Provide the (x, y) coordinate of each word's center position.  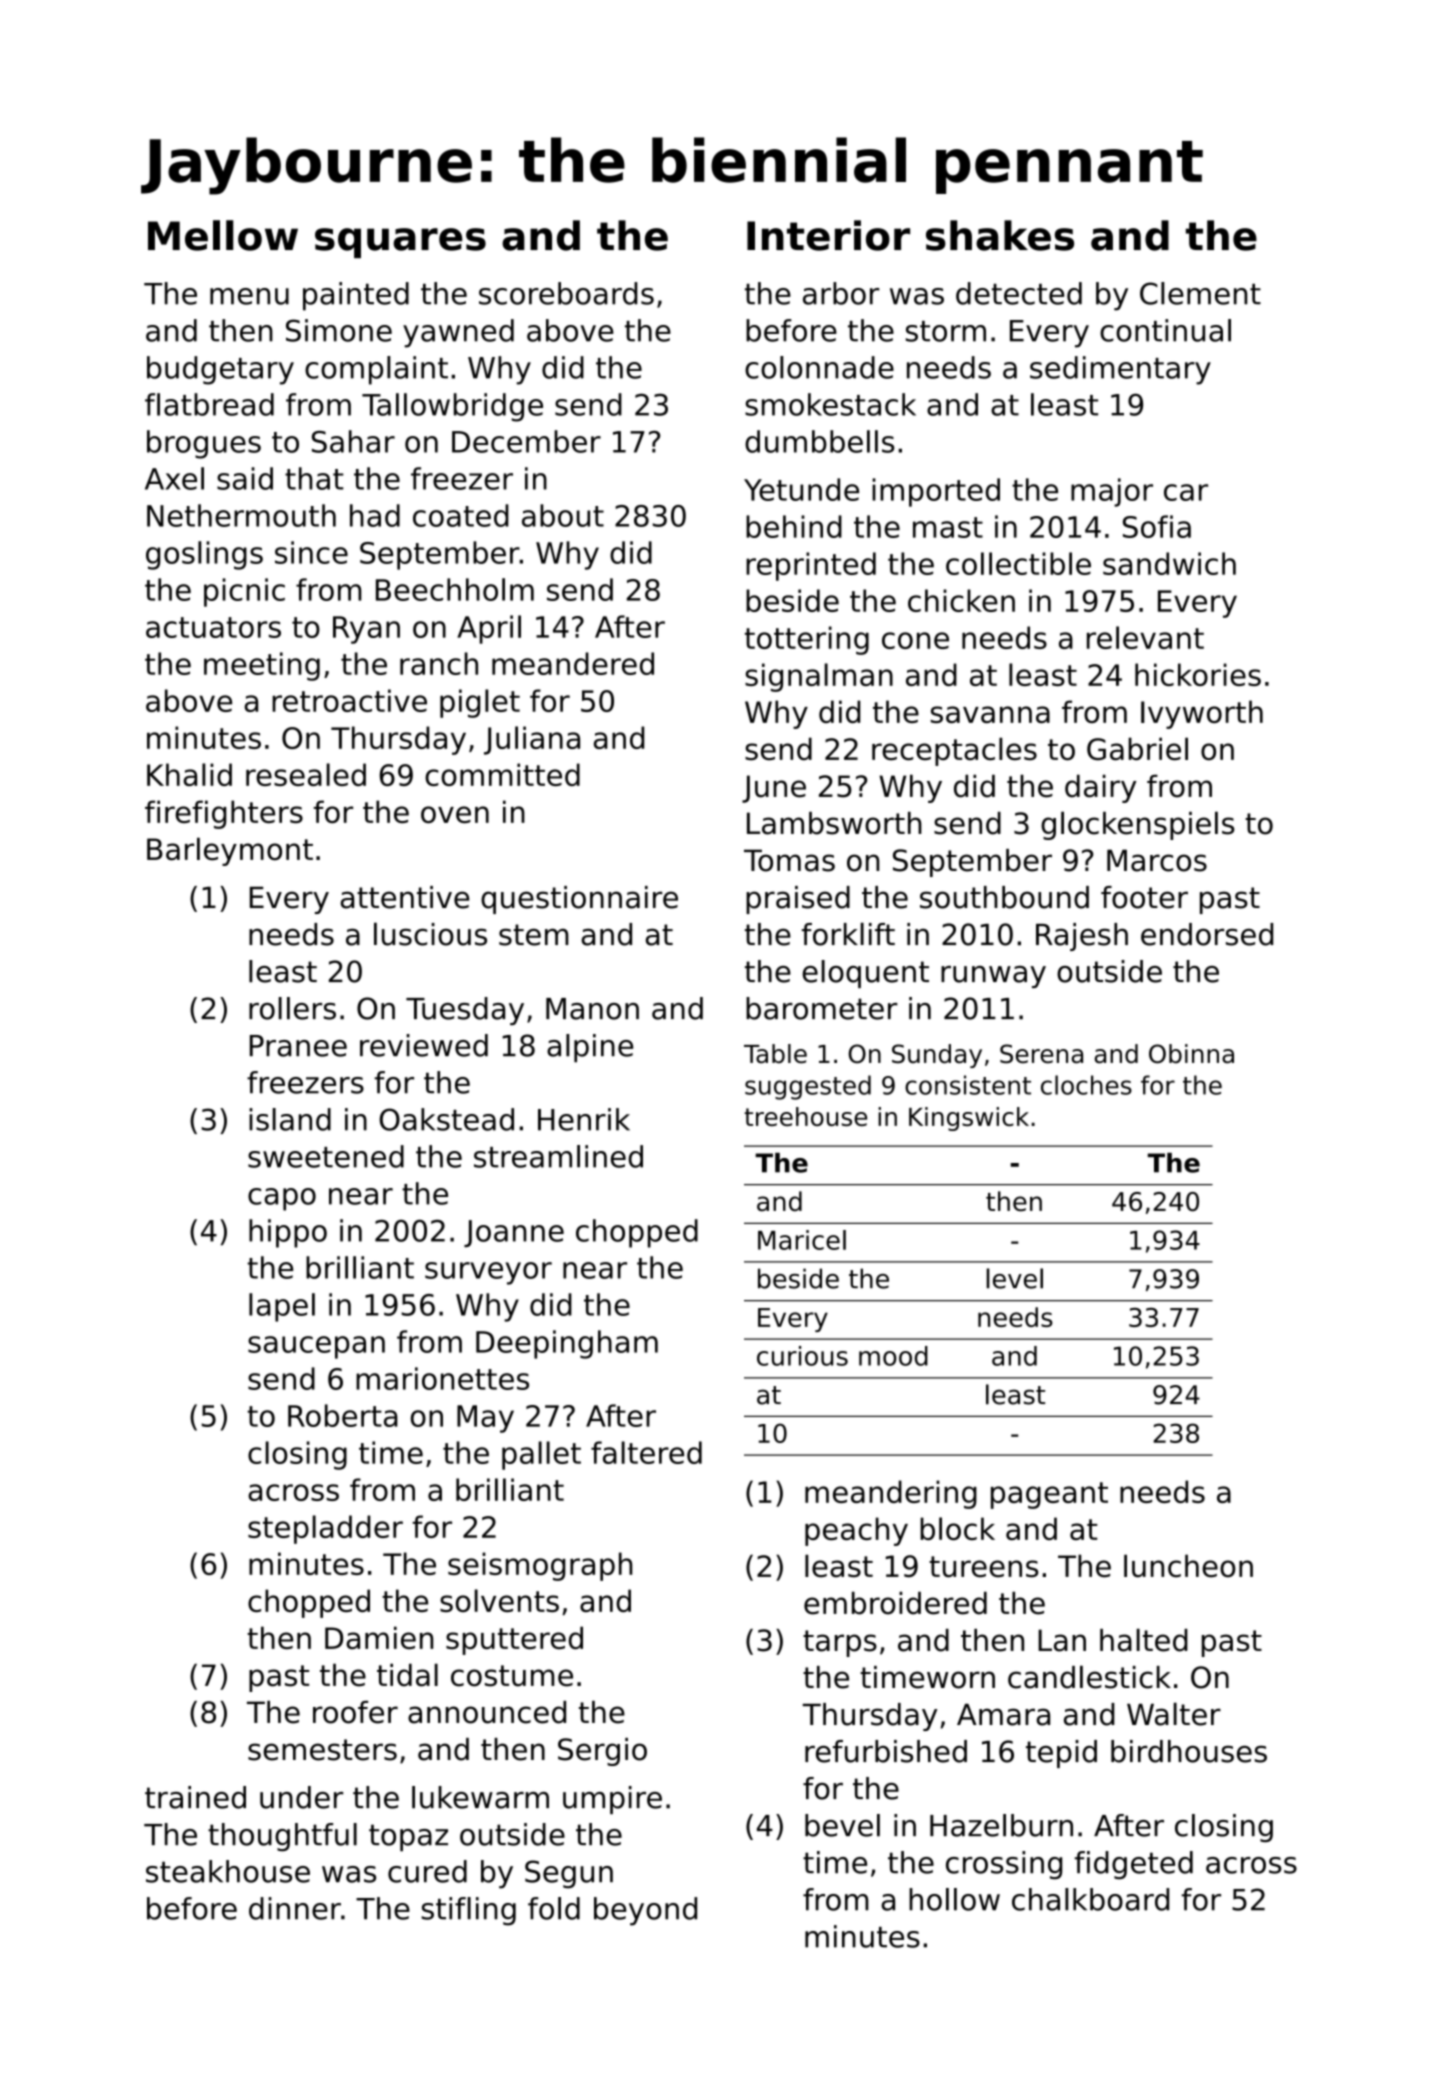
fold (554, 1908)
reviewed (424, 1045)
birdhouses (1189, 1751)
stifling (468, 1911)
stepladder (325, 1529)
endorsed (1207, 934)
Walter (1174, 1714)
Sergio (602, 1752)
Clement (1200, 293)
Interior (828, 235)
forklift (848, 934)
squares (400, 243)
